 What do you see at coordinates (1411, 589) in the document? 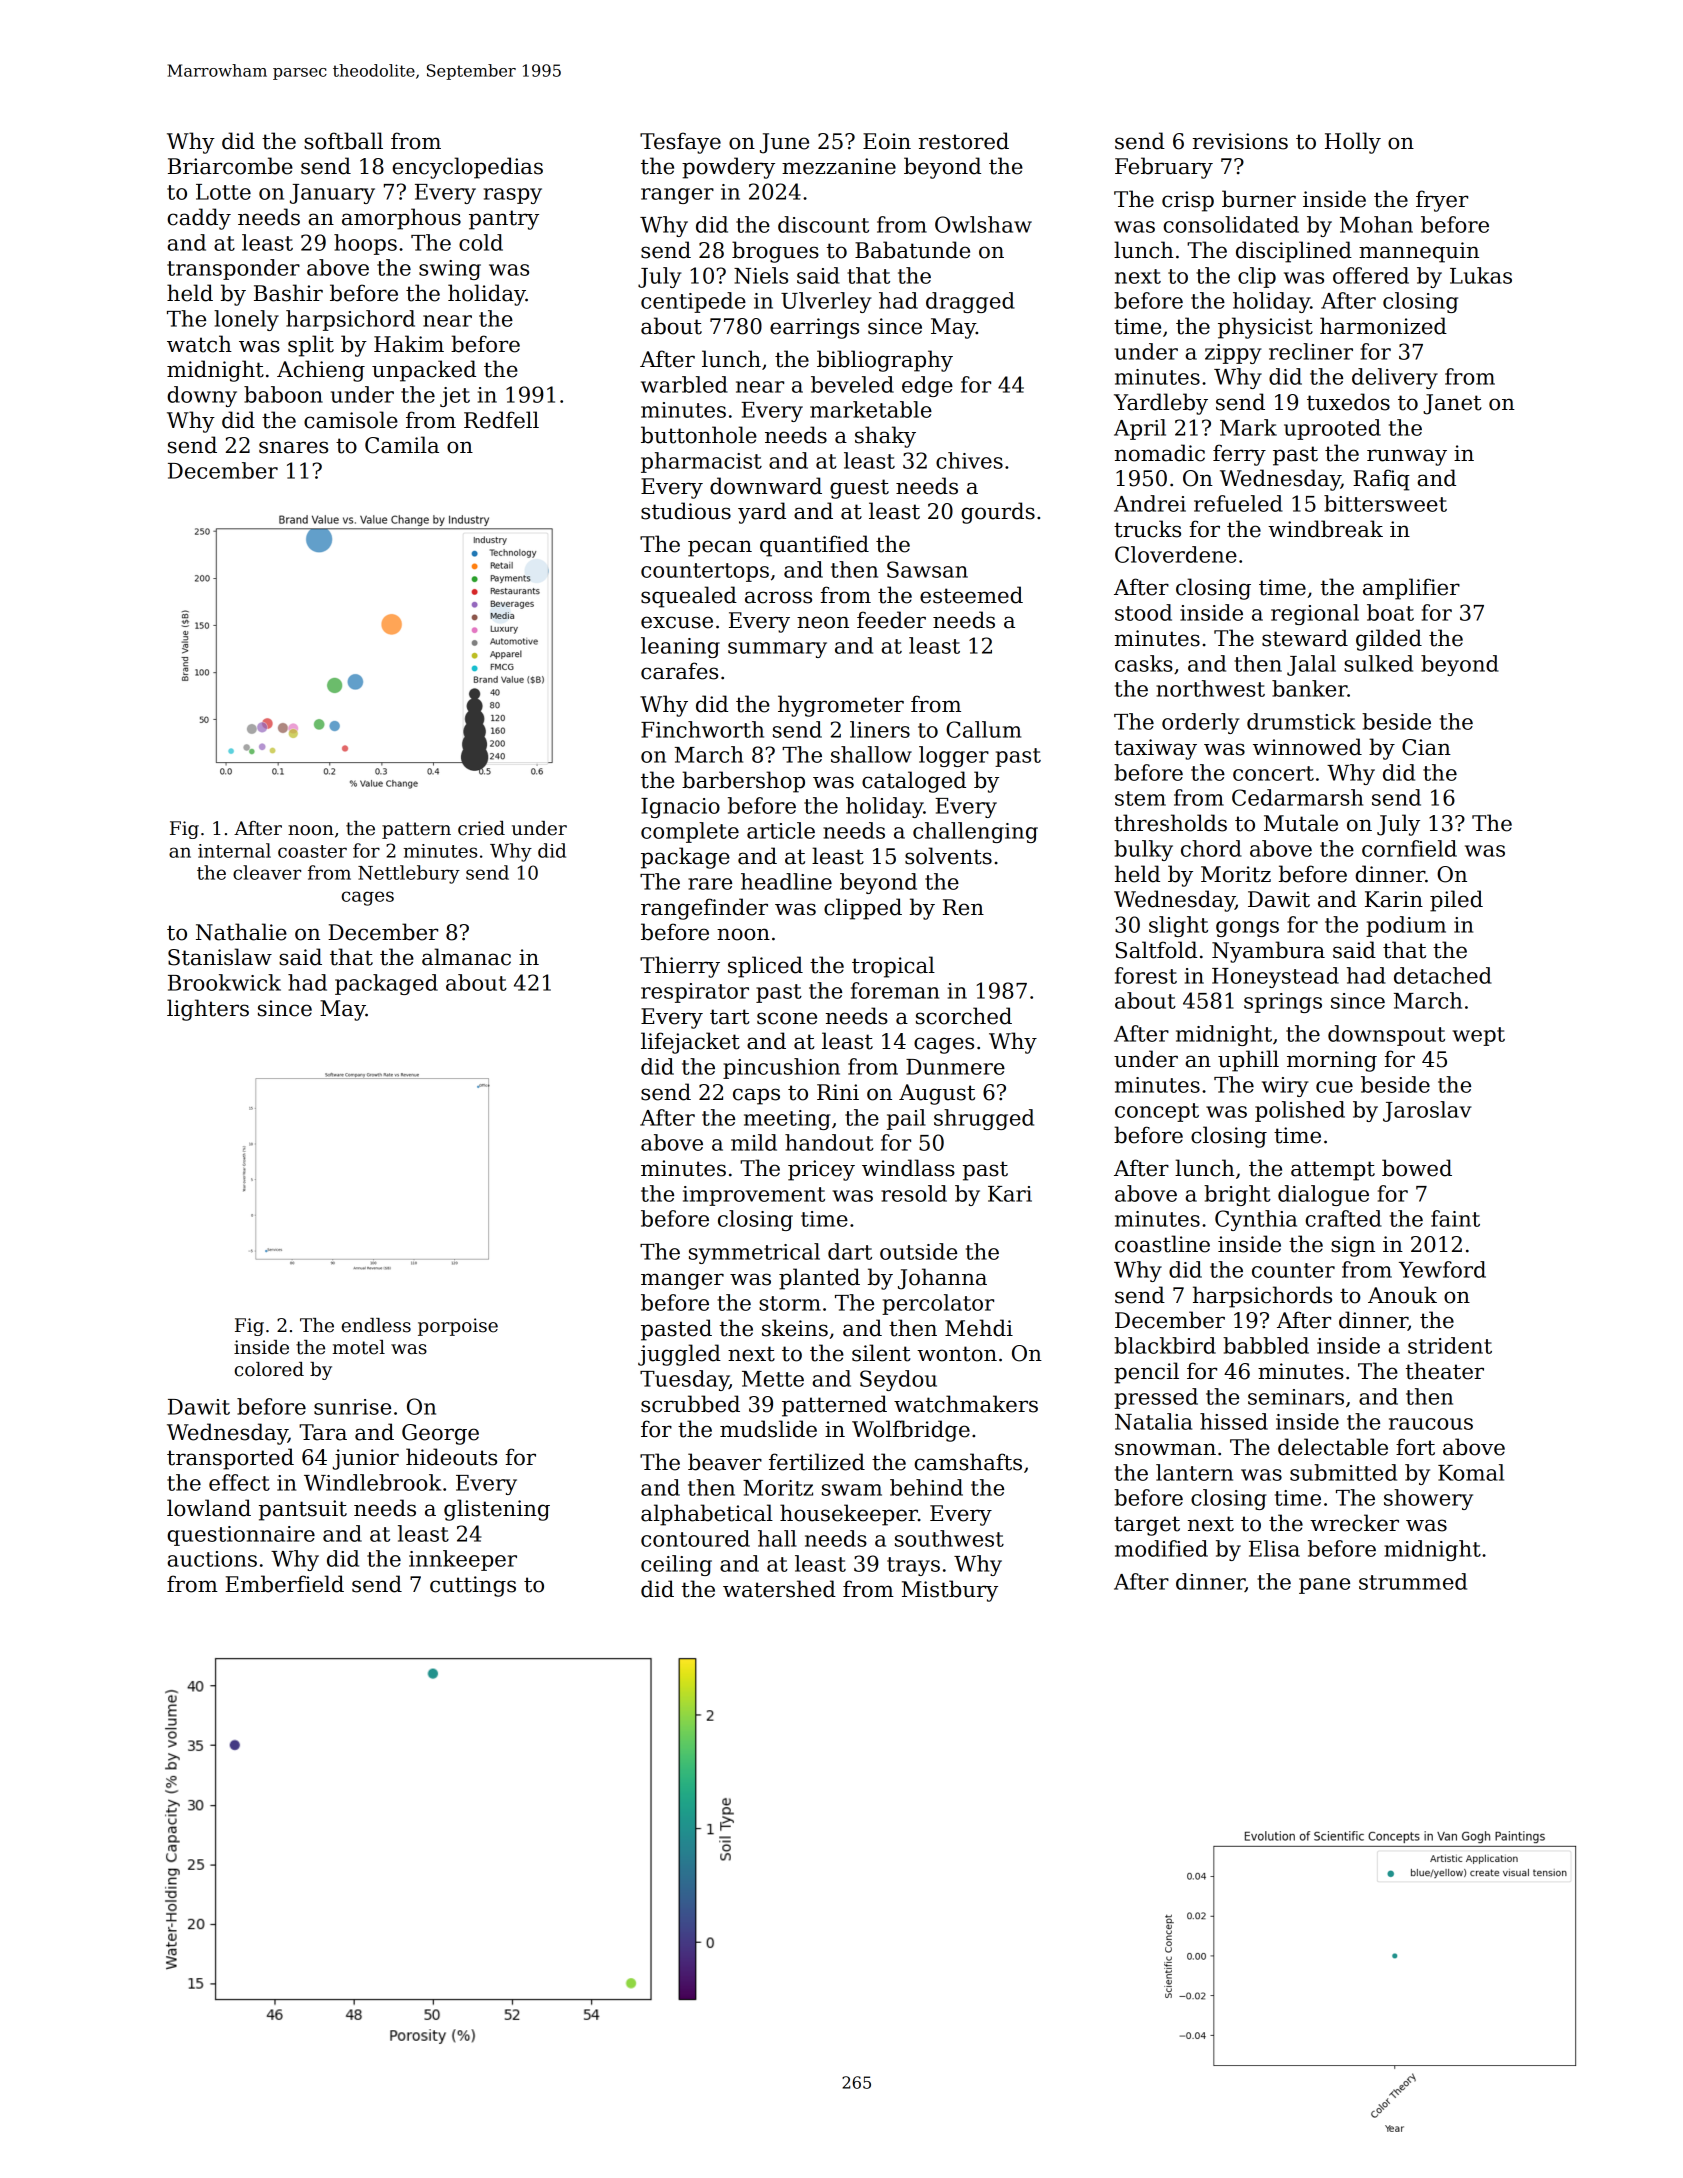
I see `amplifier` at bounding box center [1411, 589].
